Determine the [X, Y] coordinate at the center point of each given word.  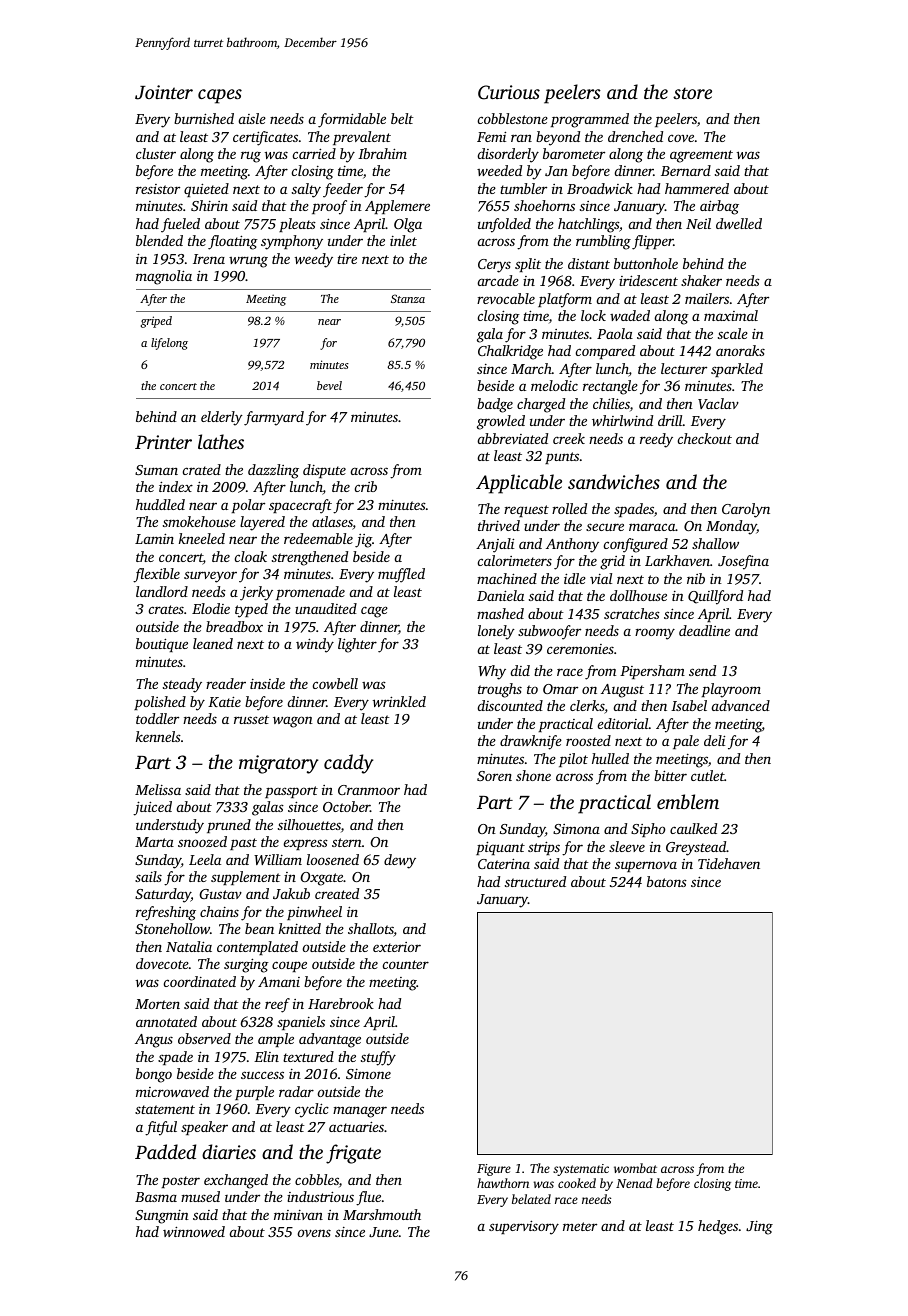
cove [681, 138]
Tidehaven [729, 863]
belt [402, 118]
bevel [329, 385]
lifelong [169, 344]
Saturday [163, 895]
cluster [156, 153]
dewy [400, 861]
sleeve [627, 846]
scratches [632, 613]
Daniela [500, 595]
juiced [152, 808]
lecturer [684, 368]
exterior [397, 947]
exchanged [236, 1181]
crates [166, 609]
